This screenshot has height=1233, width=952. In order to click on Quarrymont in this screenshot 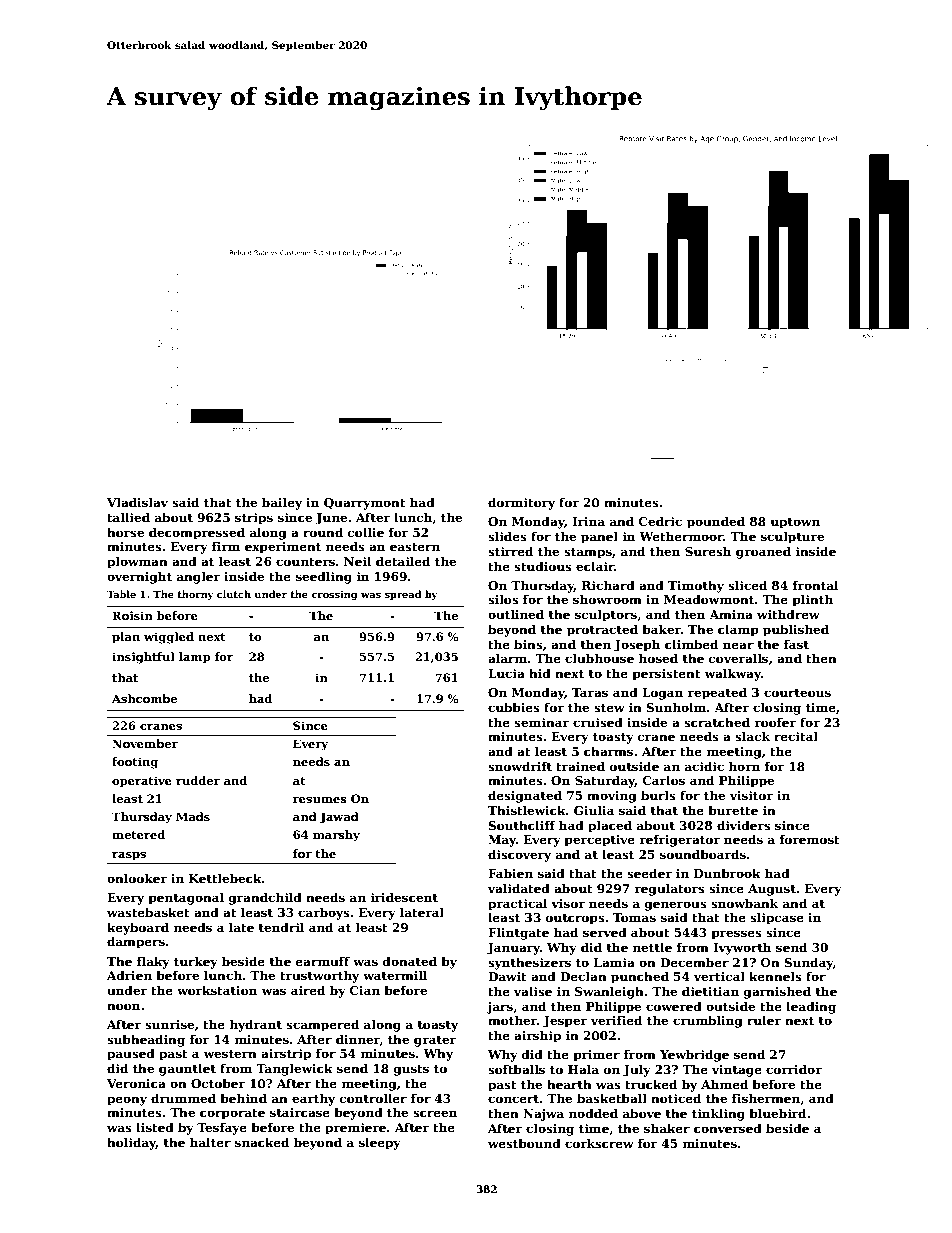, I will do `click(365, 504)`.
